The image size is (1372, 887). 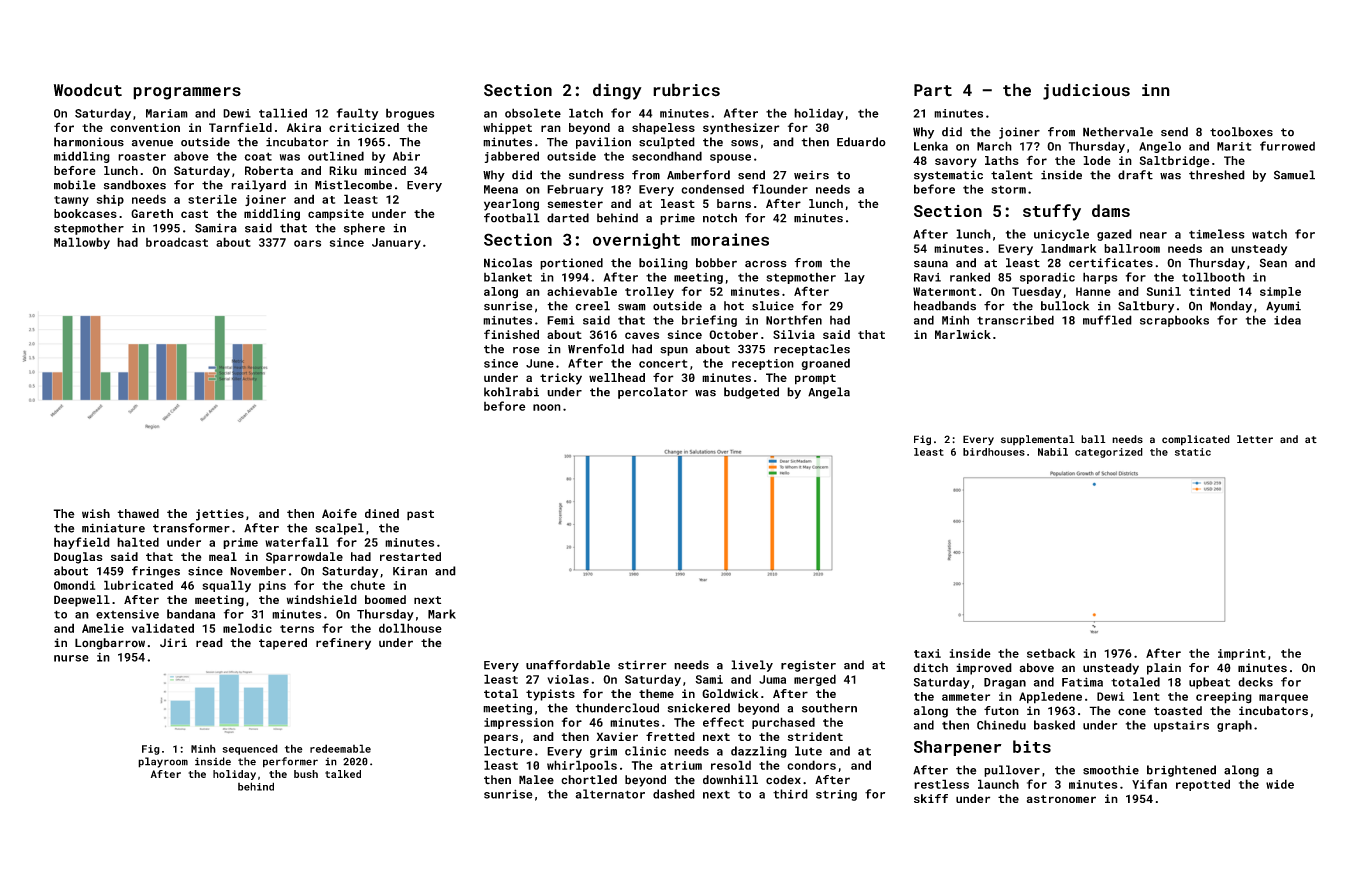 I want to click on savory, so click(x=956, y=163).
